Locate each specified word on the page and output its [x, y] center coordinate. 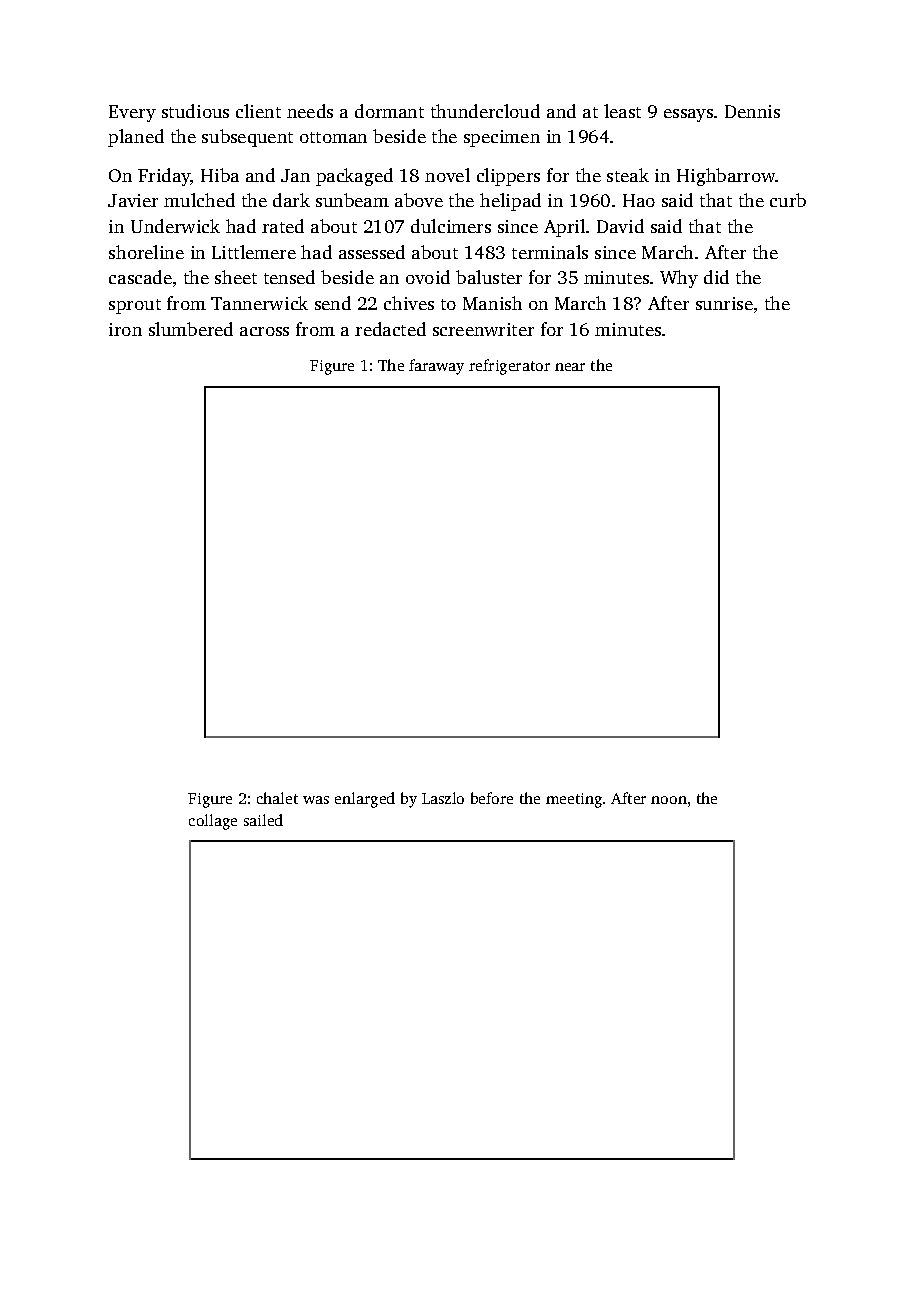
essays [688, 115]
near [570, 367]
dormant [389, 111]
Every [132, 113]
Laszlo [443, 798]
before [492, 798]
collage [213, 822]
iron [125, 329]
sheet [236, 277]
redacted [390, 329]
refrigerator [509, 367]
